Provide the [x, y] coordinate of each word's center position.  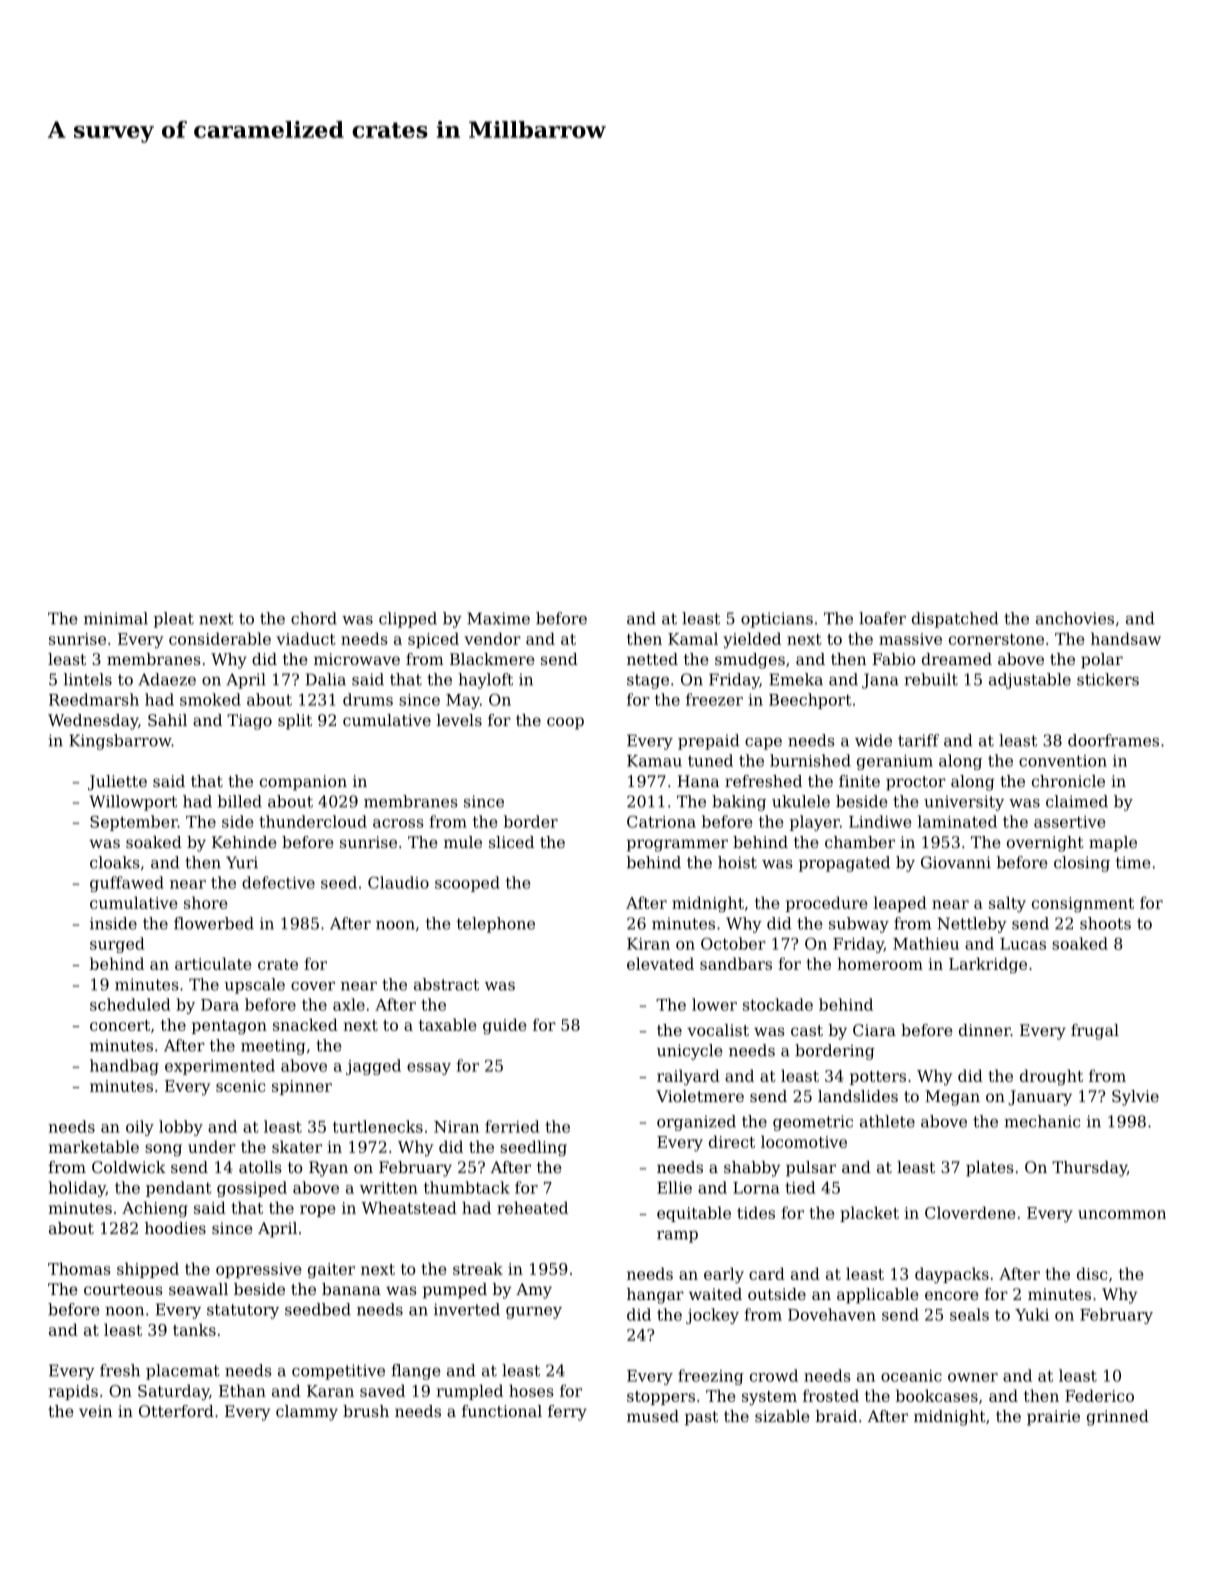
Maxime [498, 618]
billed [240, 801]
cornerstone [996, 639]
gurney [534, 1313]
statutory [243, 1311]
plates [990, 1169]
